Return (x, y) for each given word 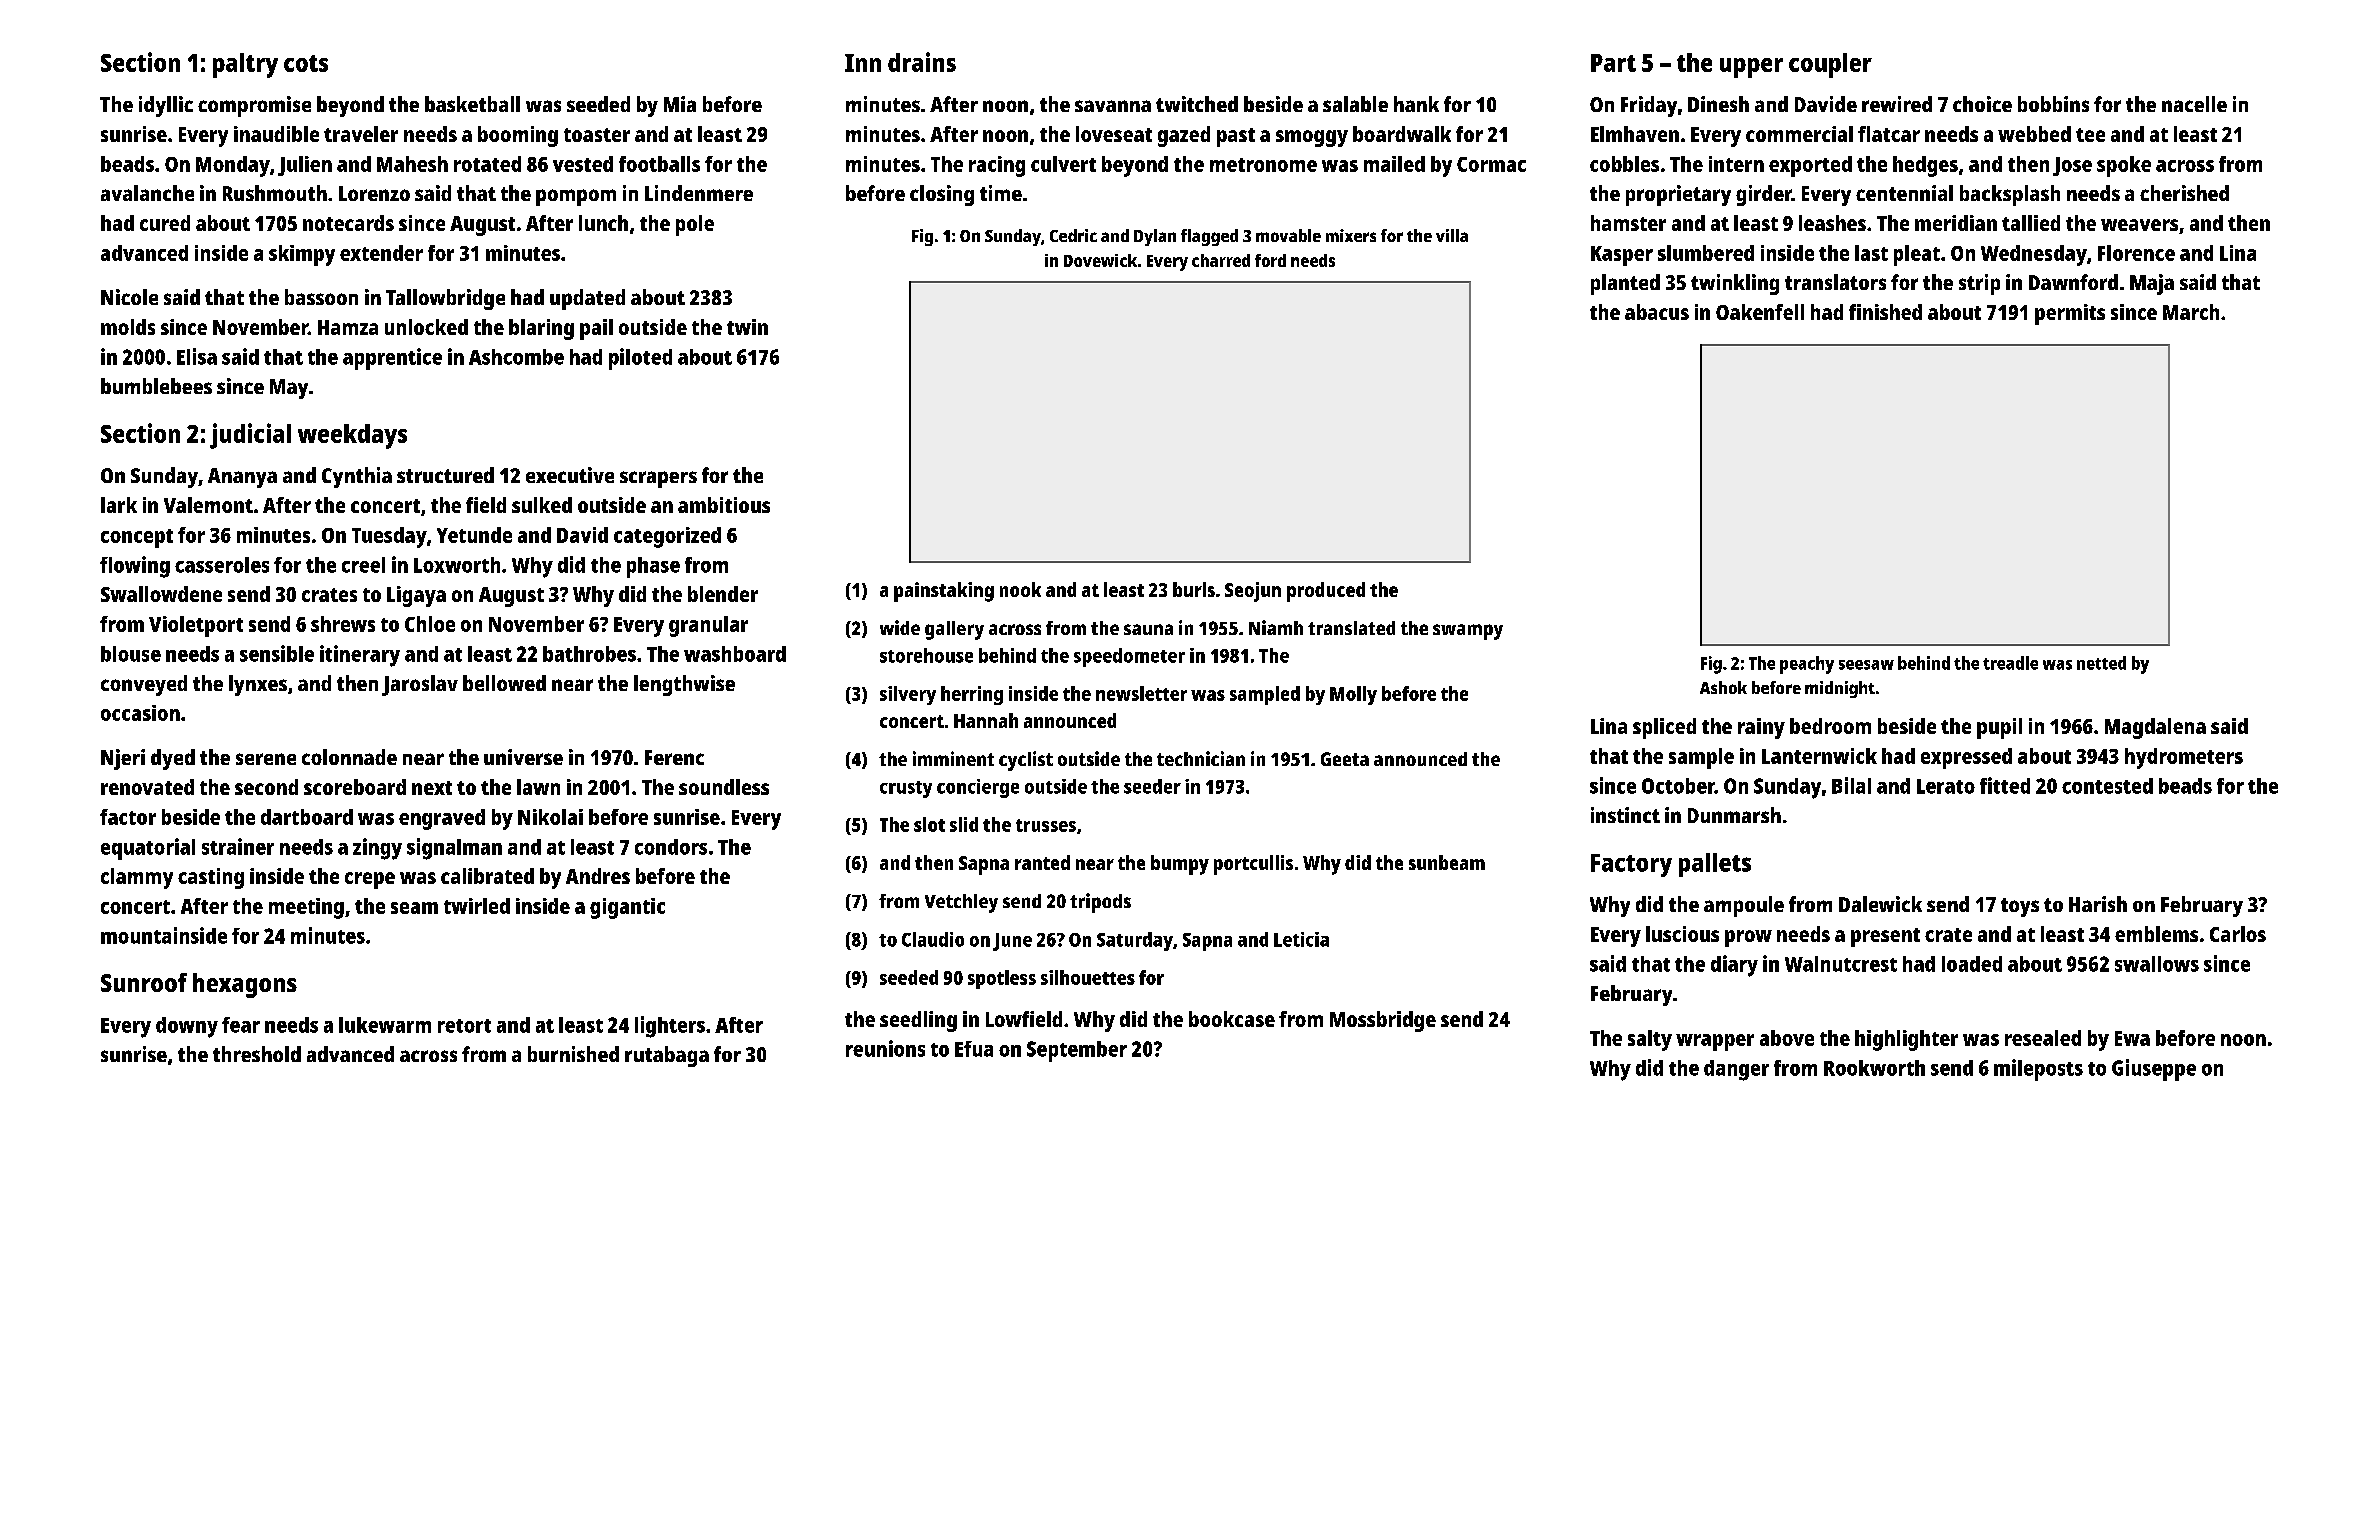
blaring (541, 329)
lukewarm (385, 1025)
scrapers (658, 479)
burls (1194, 589)
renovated (147, 787)
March (2191, 312)
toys (2020, 907)
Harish (2098, 904)
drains (922, 62)
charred (1221, 260)
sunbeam (1447, 862)
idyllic (166, 106)
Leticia (1301, 939)
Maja (2152, 284)
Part (1613, 63)
